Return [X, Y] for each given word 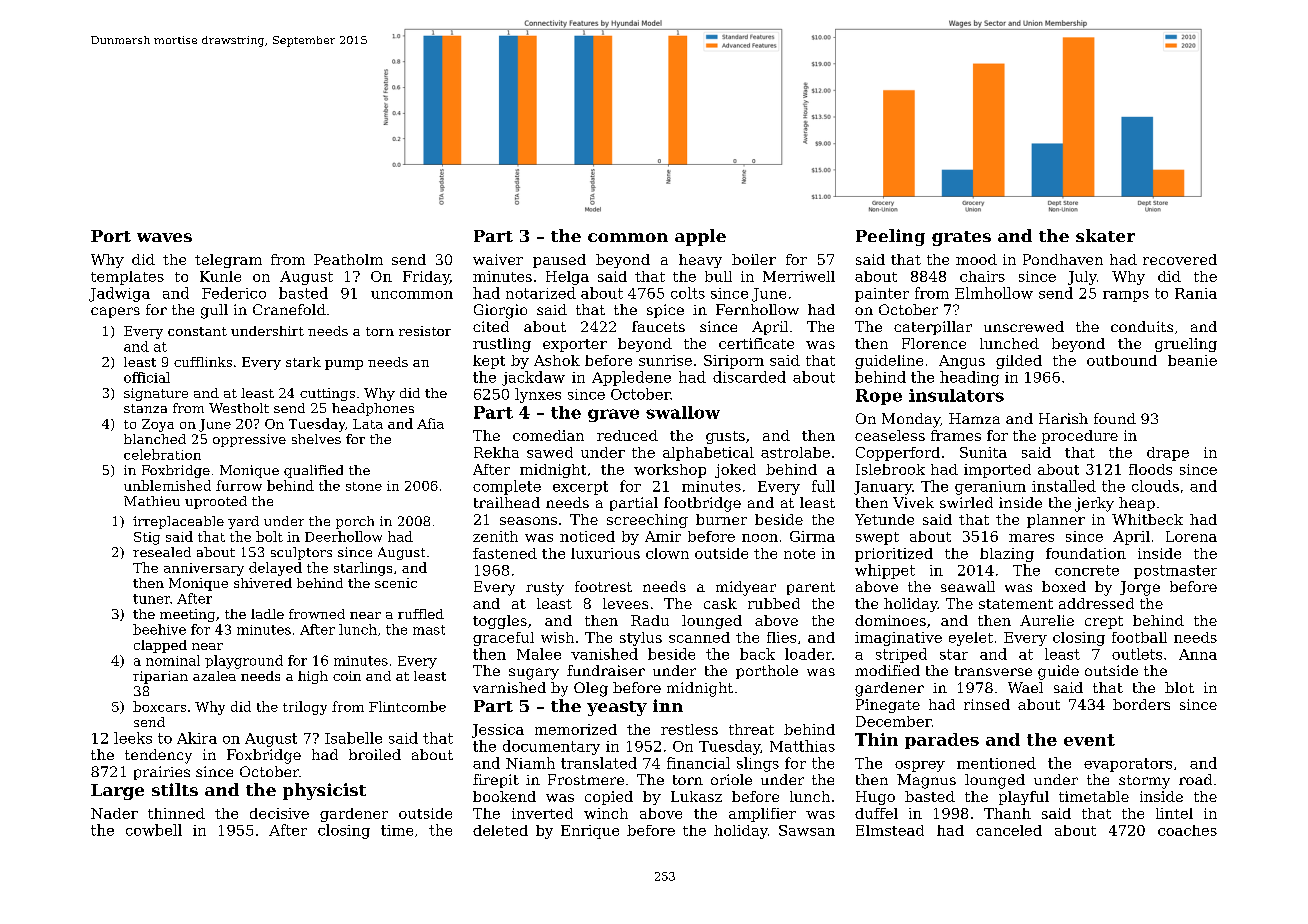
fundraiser [606, 670]
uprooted [216, 502]
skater [1105, 235]
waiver [498, 259]
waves [164, 237]
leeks [133, 738]
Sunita [983, 452]
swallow [683, 412]
